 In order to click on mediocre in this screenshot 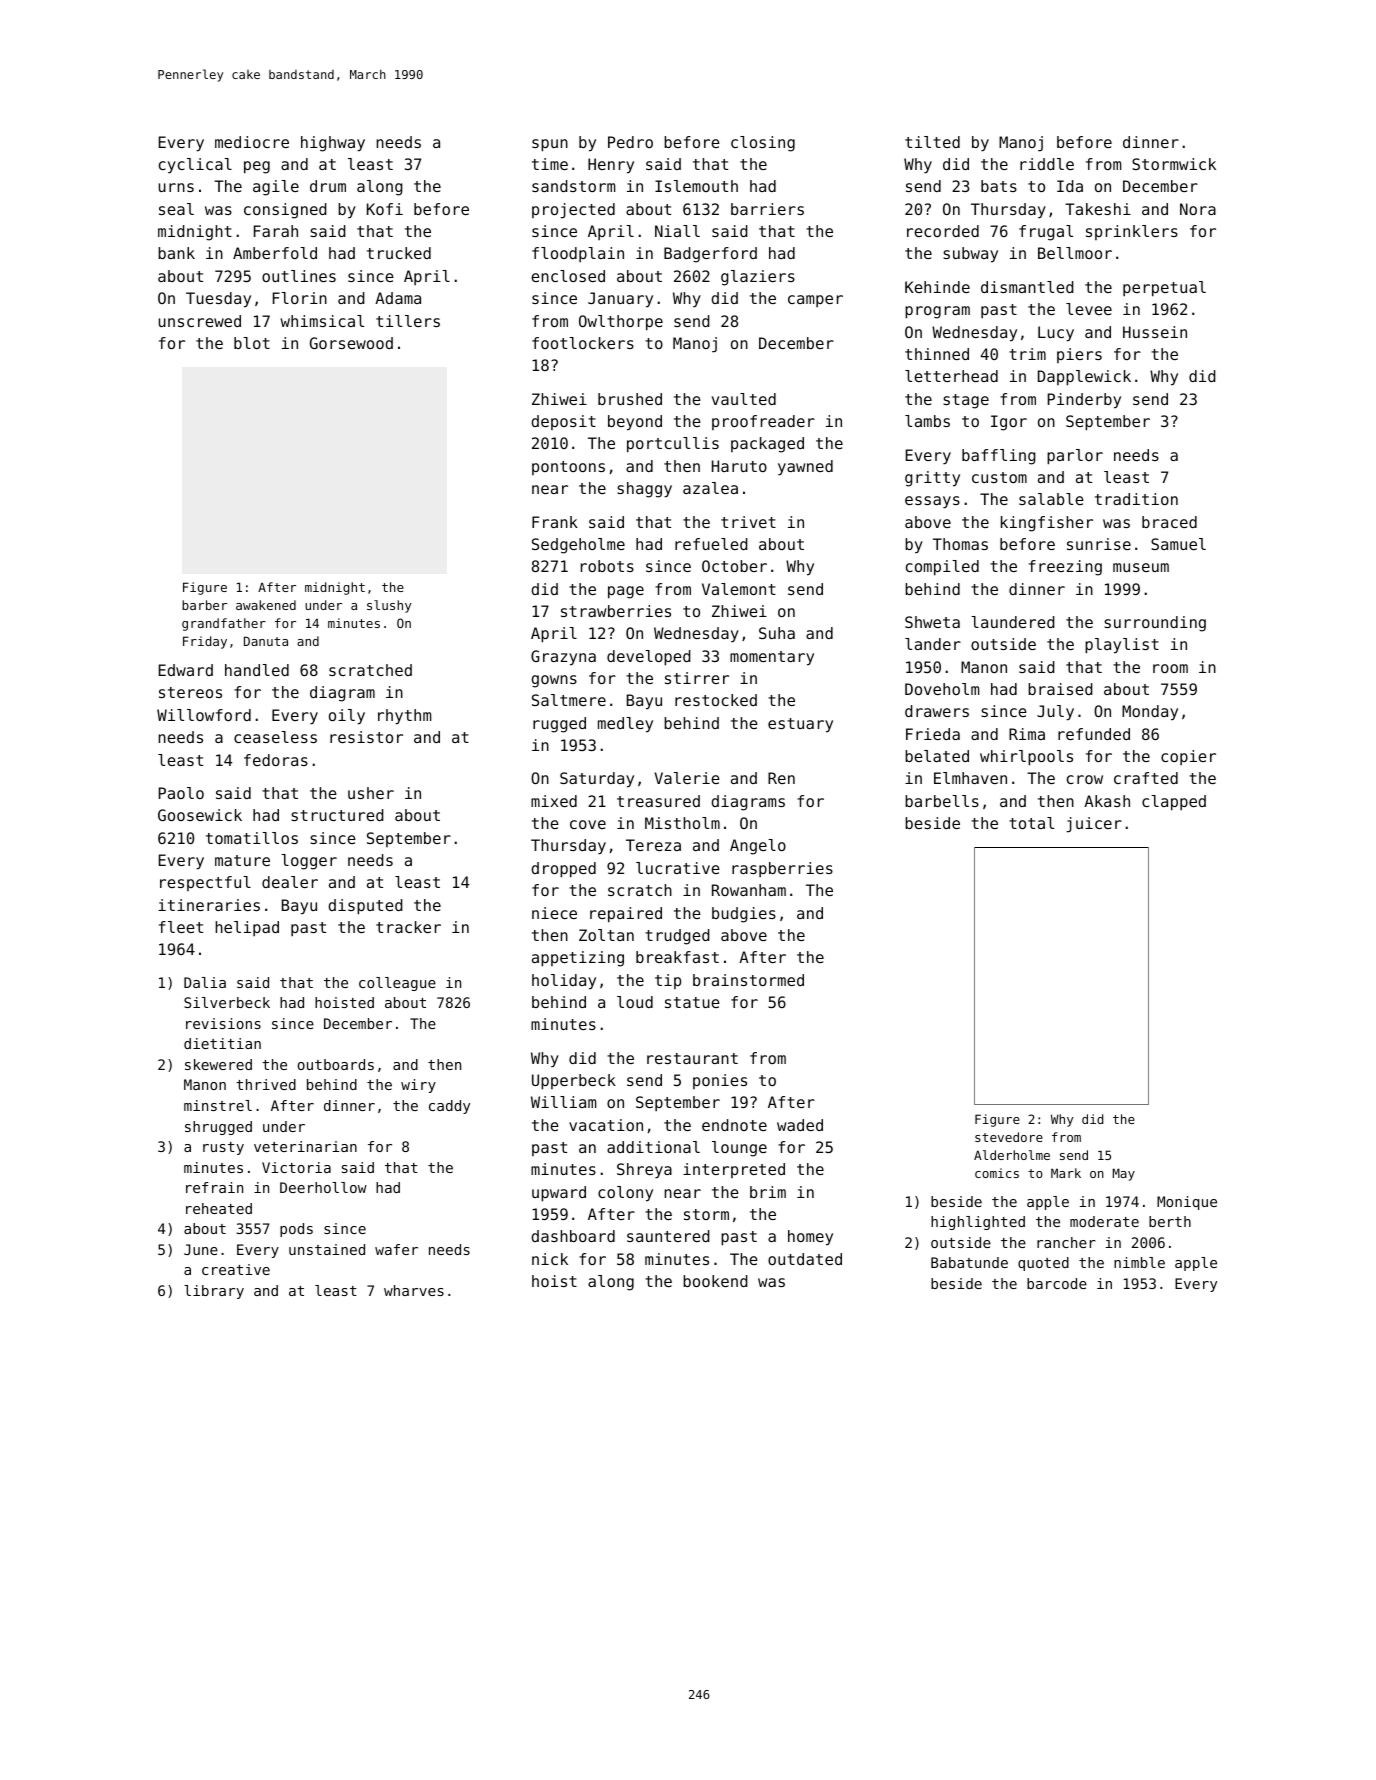, I will do `click(252, 142)`.
